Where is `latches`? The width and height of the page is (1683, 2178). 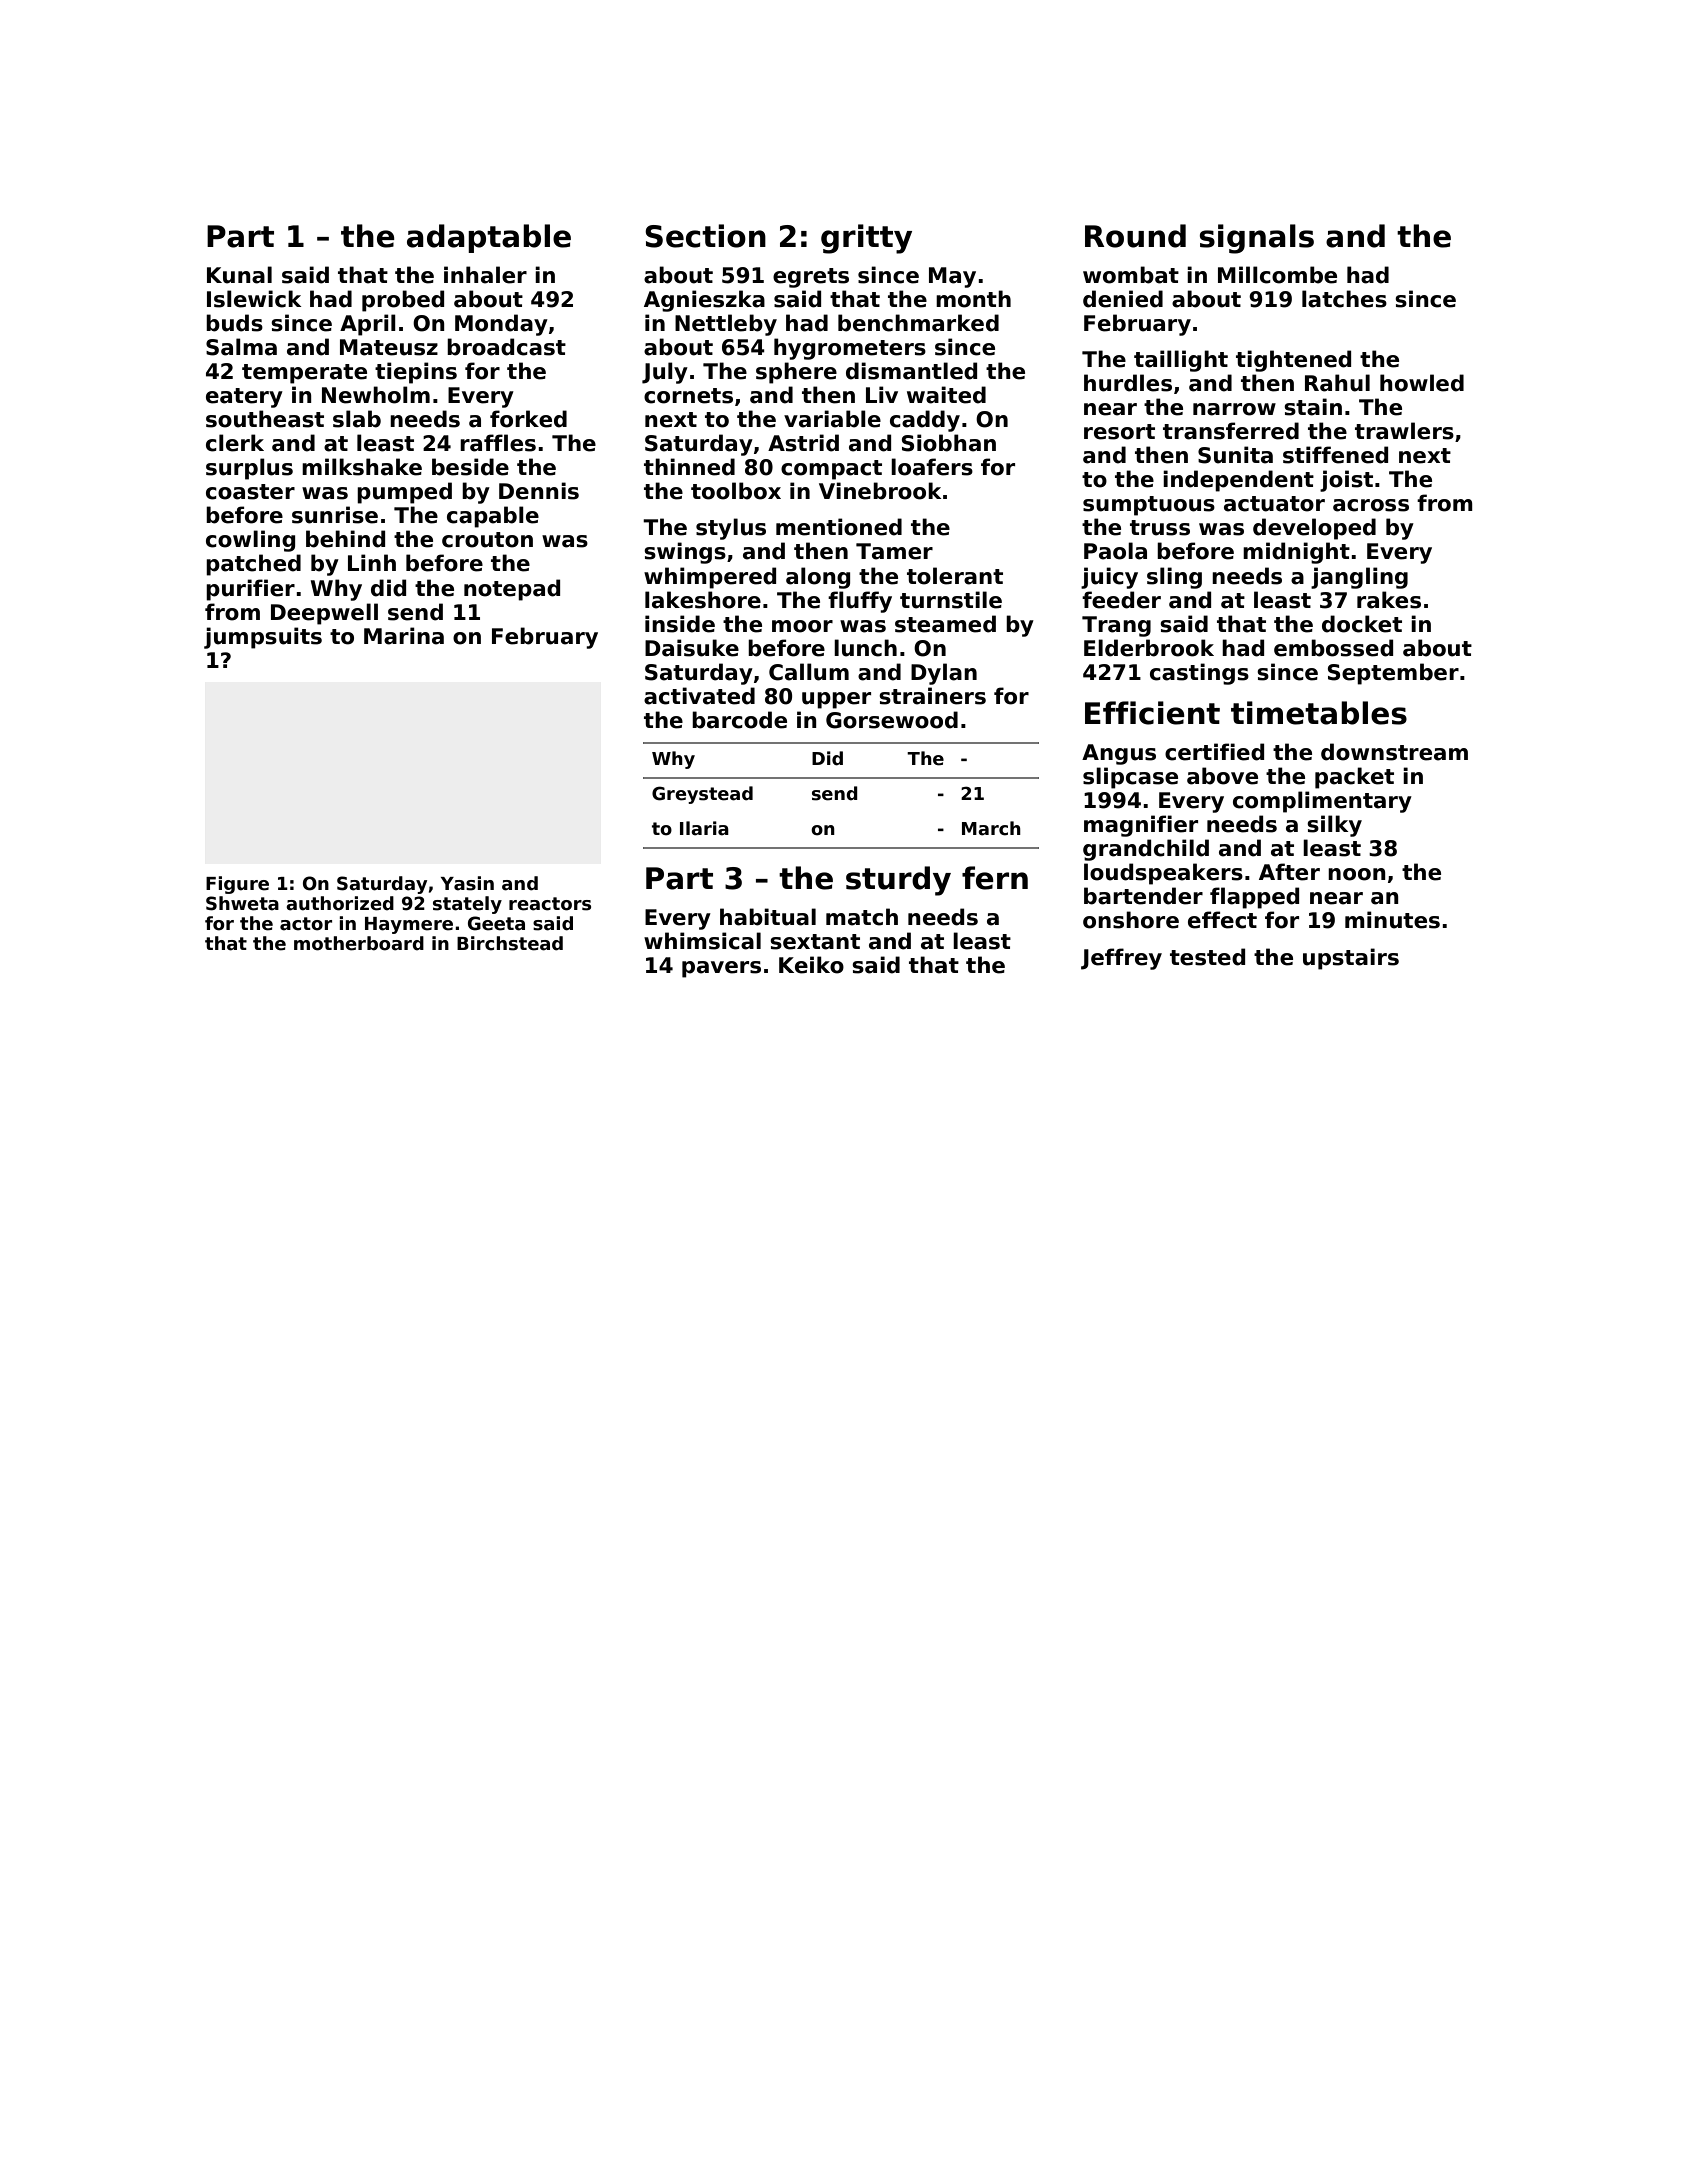
latches is located at coordinates (1344, 299).
